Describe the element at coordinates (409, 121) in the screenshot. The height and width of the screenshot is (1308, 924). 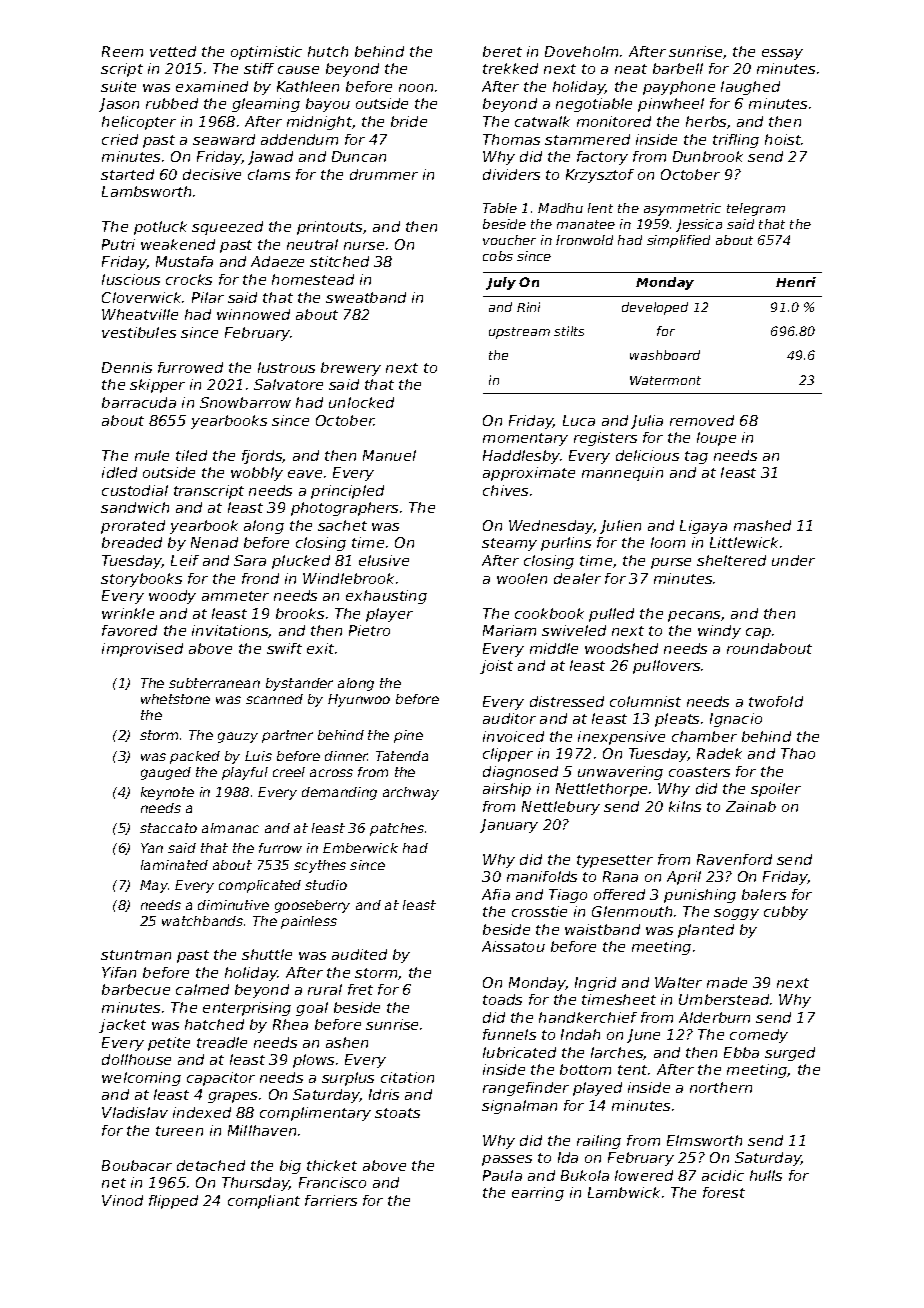
I see `bride` at that location.
